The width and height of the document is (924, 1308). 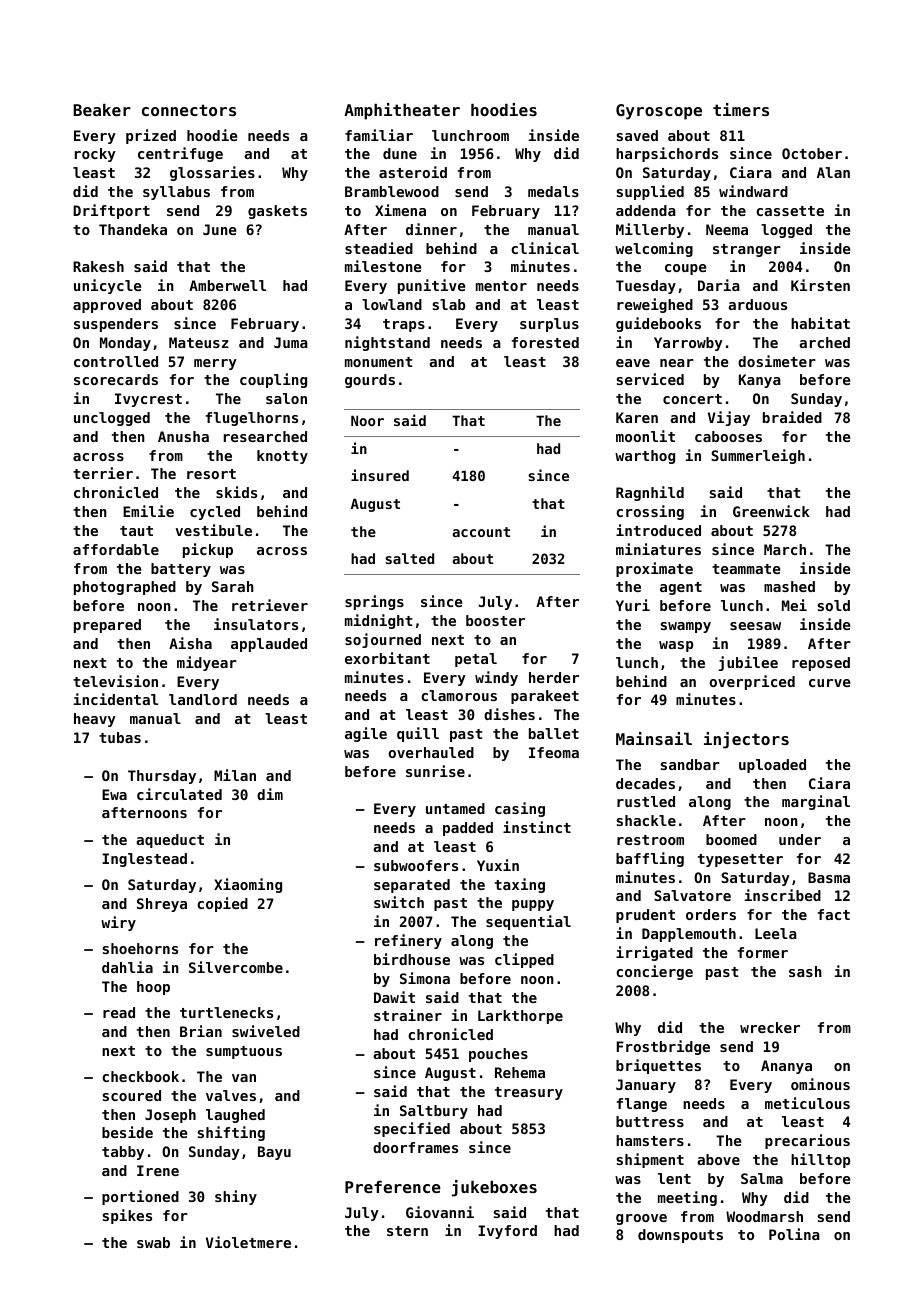 I want to click on saved, so click(x=637, y=135).
